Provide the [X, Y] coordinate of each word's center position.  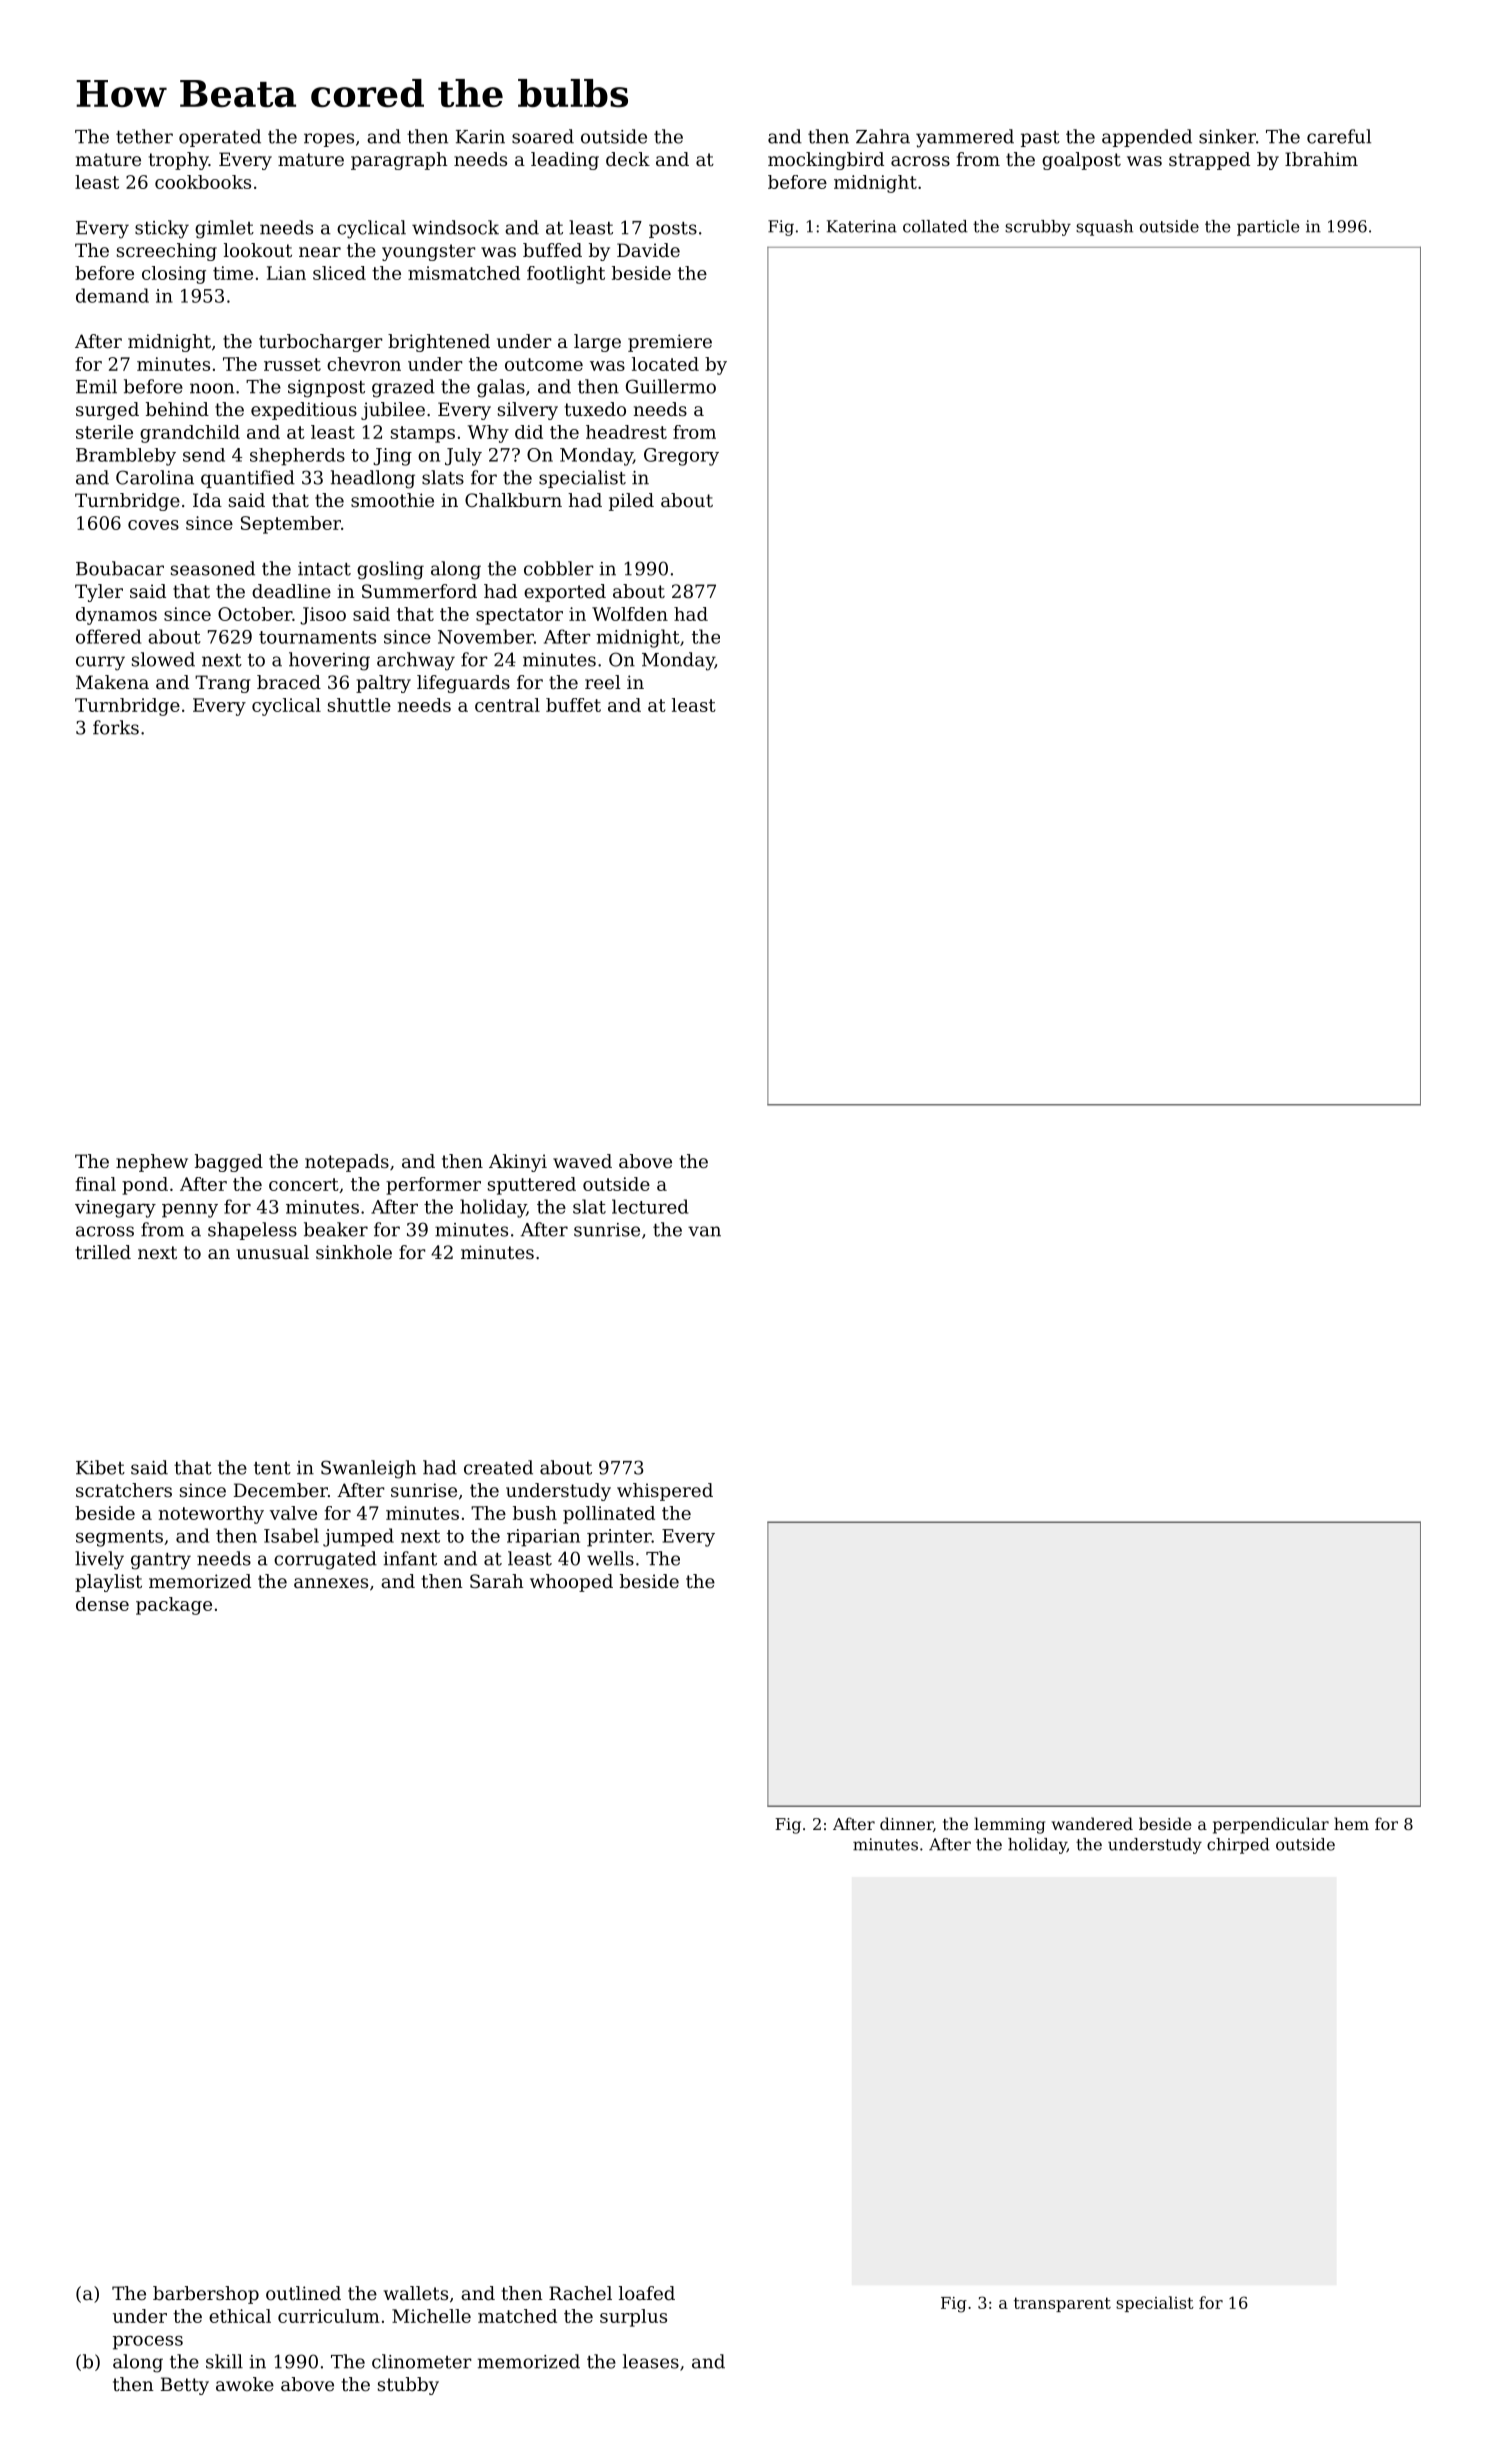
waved [582, 1161]
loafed [647, 2293]
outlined [303, 2293]
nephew [152, 1163]
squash [1104, 228]
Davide [648, 250]
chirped [1238, 1846]
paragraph [399, 161]
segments [119, 1538]
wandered [1092, 1823]
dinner [906, 1823]
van [704, 1231]
